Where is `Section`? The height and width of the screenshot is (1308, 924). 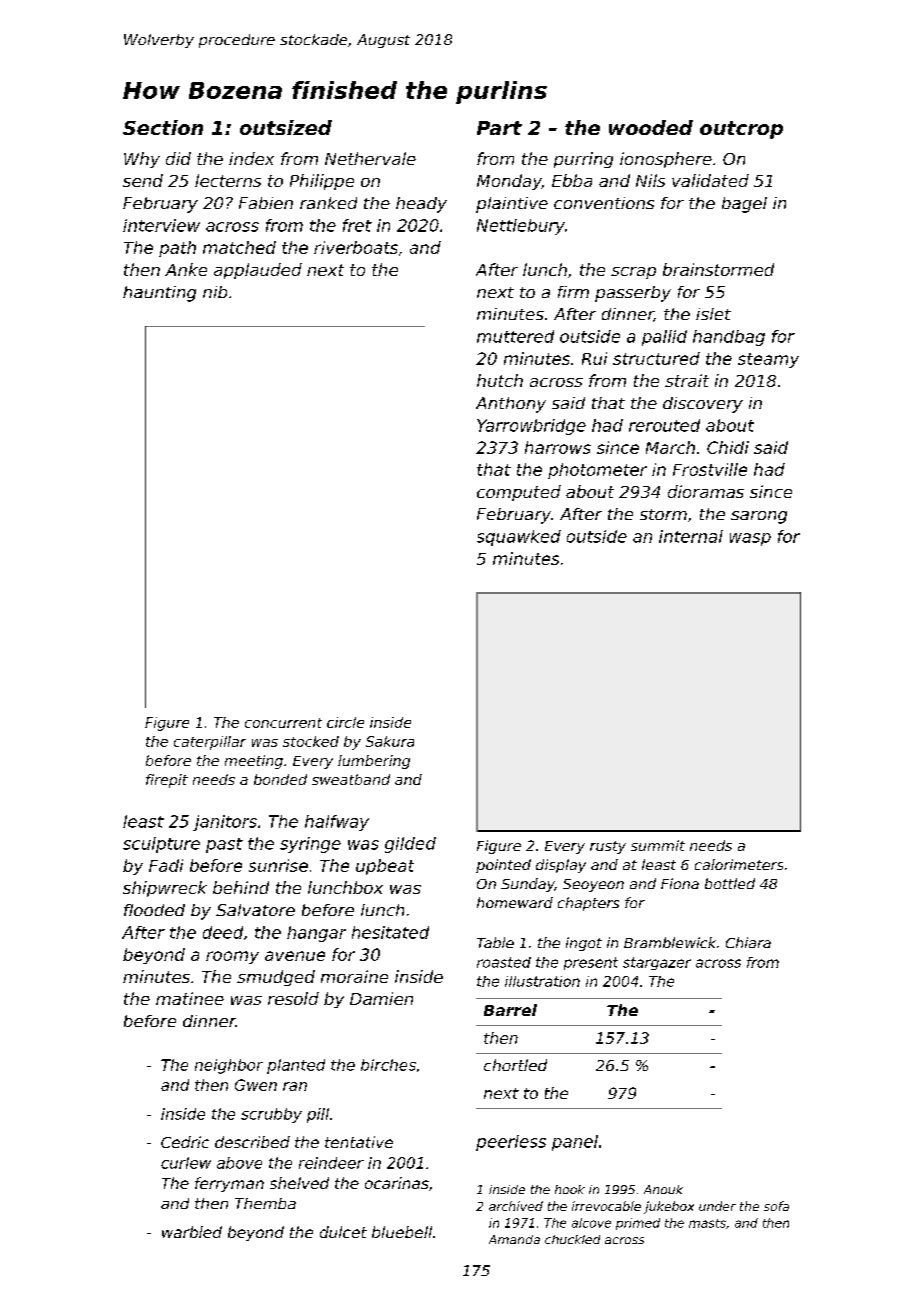 Section is located at coordinates (163, 127).
